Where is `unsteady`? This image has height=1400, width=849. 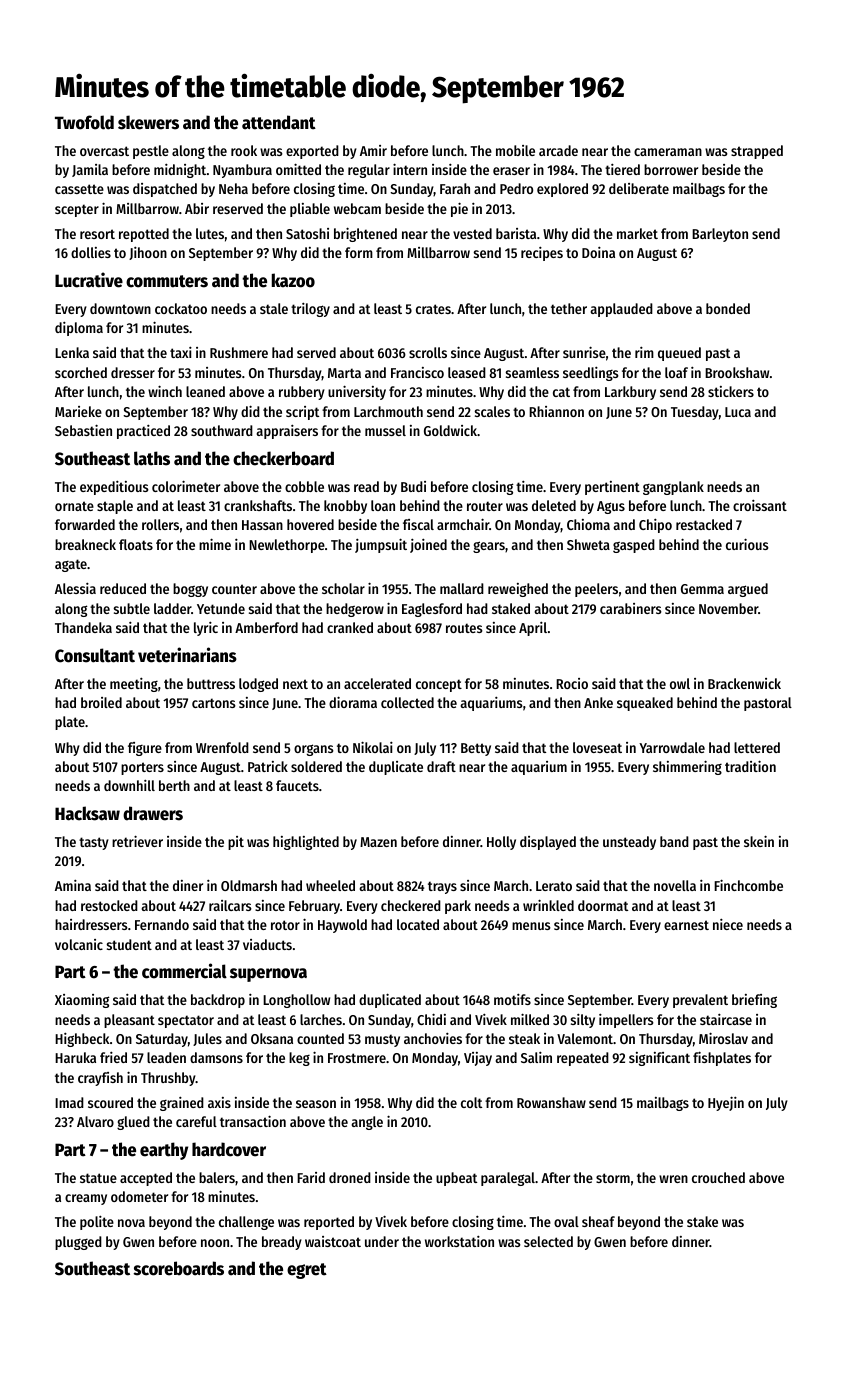
unsteady is located at coordinates (629, 843).
